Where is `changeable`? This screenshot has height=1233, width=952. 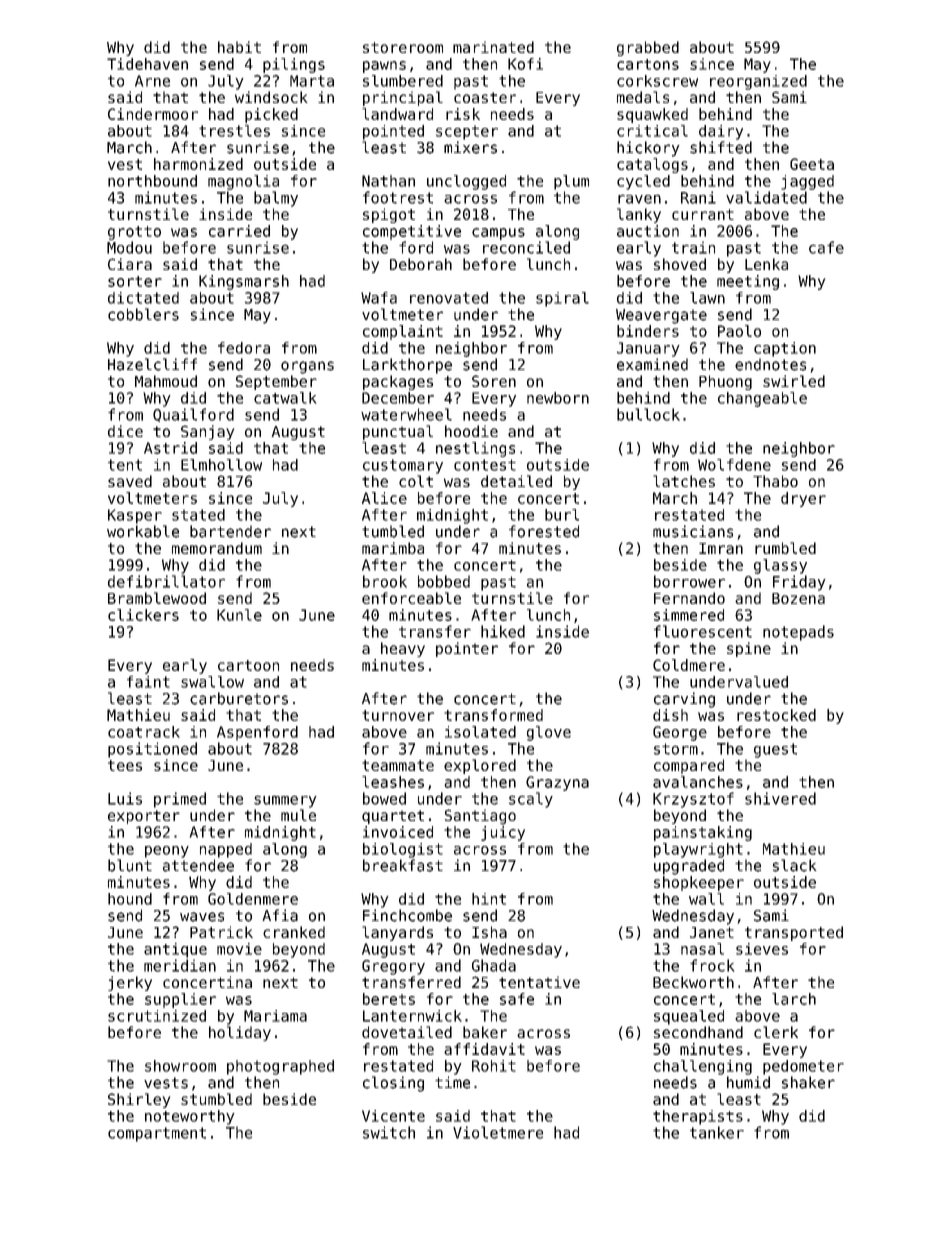 changeable is located at coordinates (762, 399).
